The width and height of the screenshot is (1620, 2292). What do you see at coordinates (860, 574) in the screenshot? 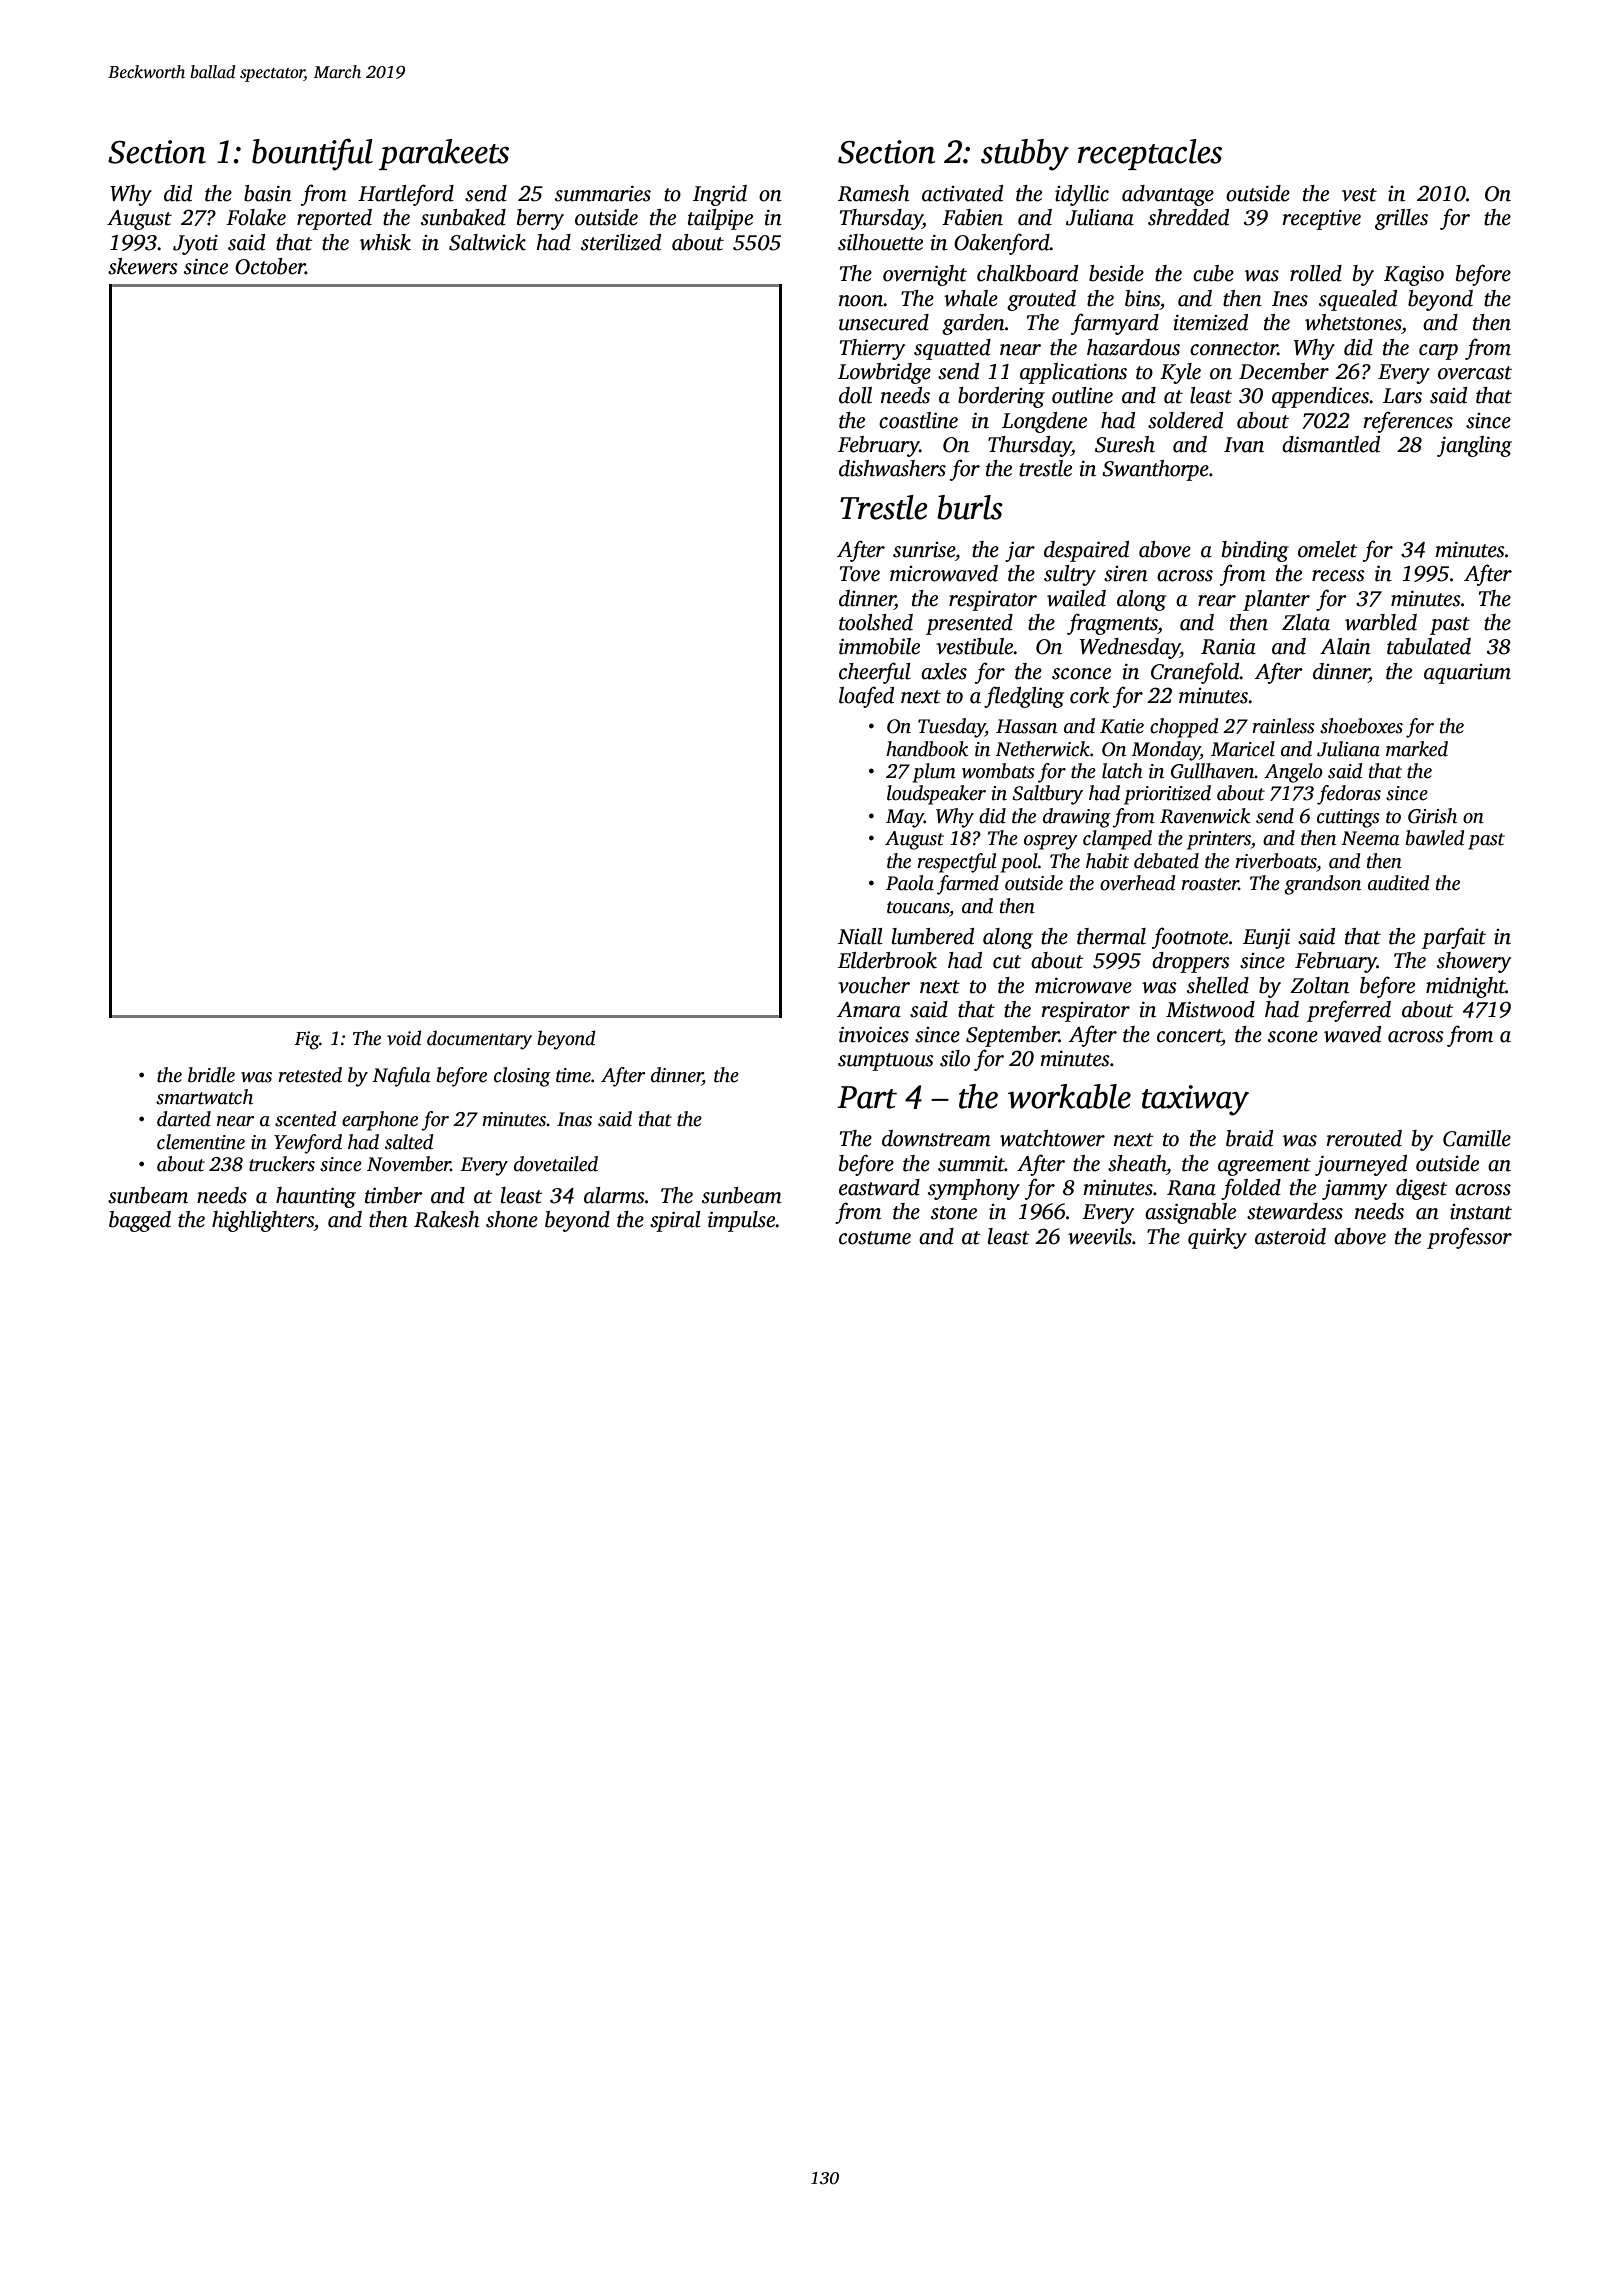
I see `Tove` at bounding box center [860, 574].
